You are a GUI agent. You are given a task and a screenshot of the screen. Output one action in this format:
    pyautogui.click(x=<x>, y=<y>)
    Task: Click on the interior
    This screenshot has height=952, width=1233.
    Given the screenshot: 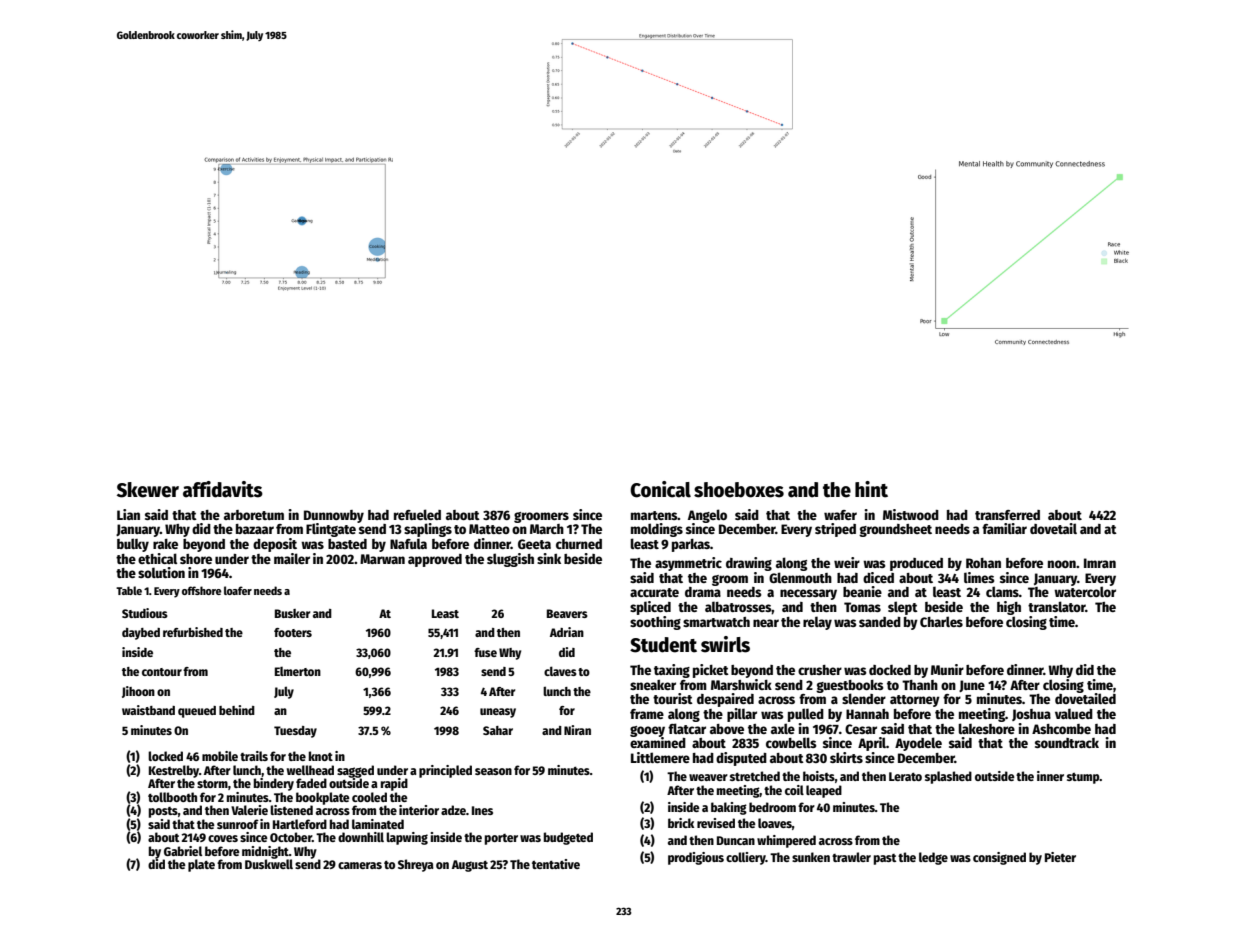 What is the action you would take?
    pyautogui.click(x=419, y=810)
